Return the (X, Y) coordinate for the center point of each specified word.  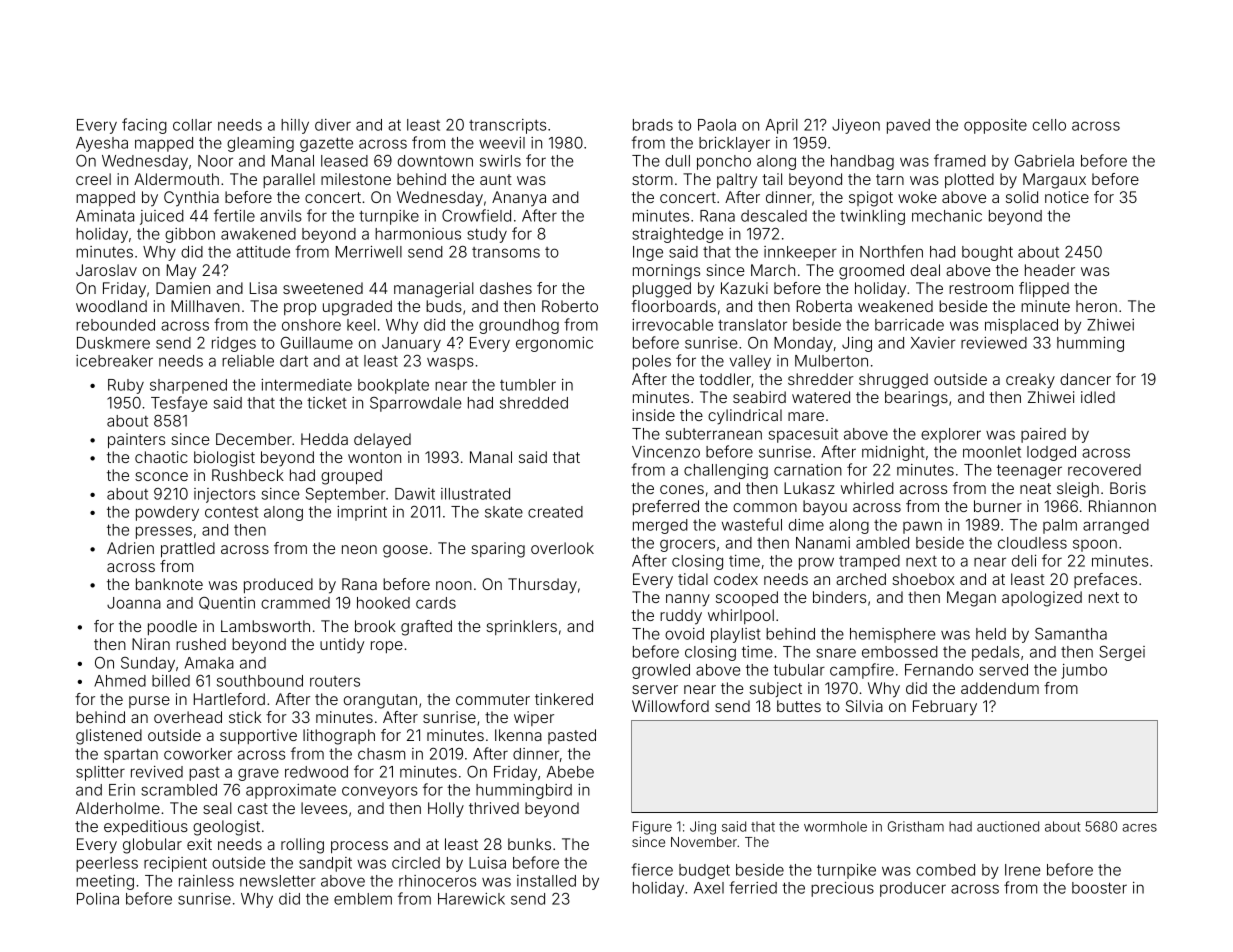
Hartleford (229, 699)
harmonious (418, 234)
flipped (1044, 289)
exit (199, 844)
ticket (327, 403)
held (991, 634)
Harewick (471, 899)
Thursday (542, 586)
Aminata (105, 216)
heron (1096, 306)
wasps (450, 363)
